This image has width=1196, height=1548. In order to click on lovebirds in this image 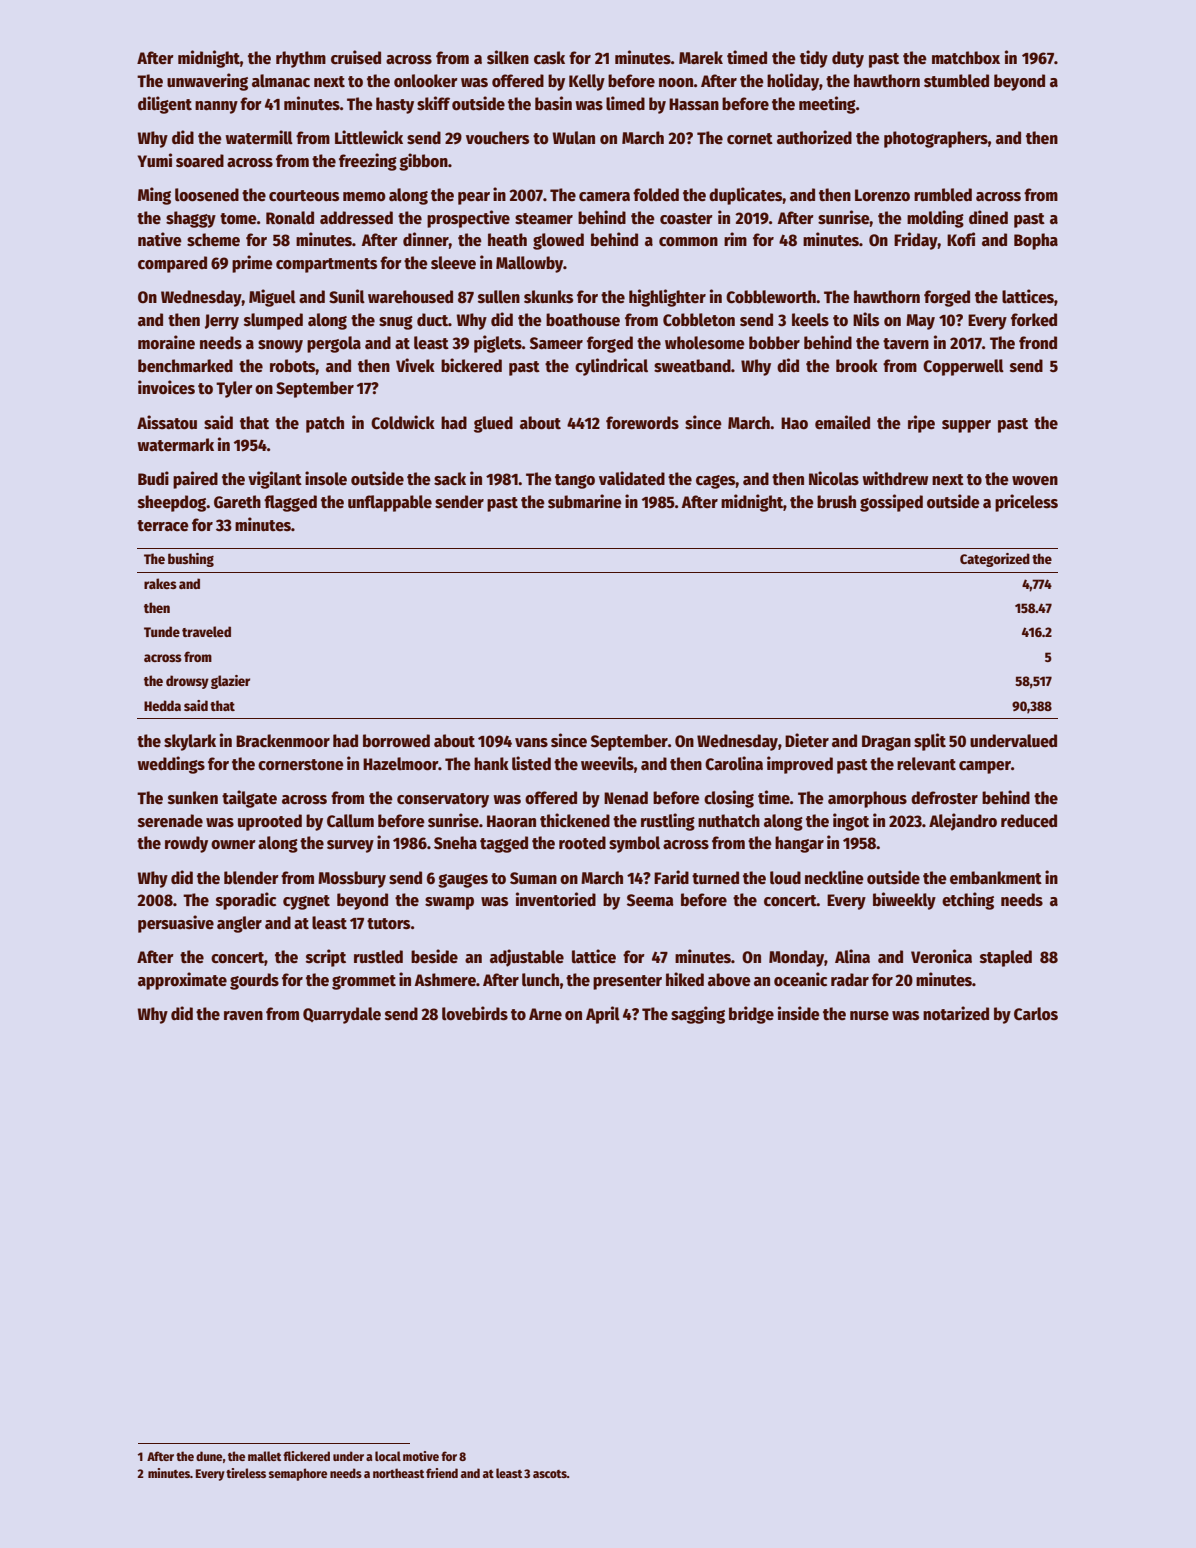, I will do `click(475, 1013)`.
